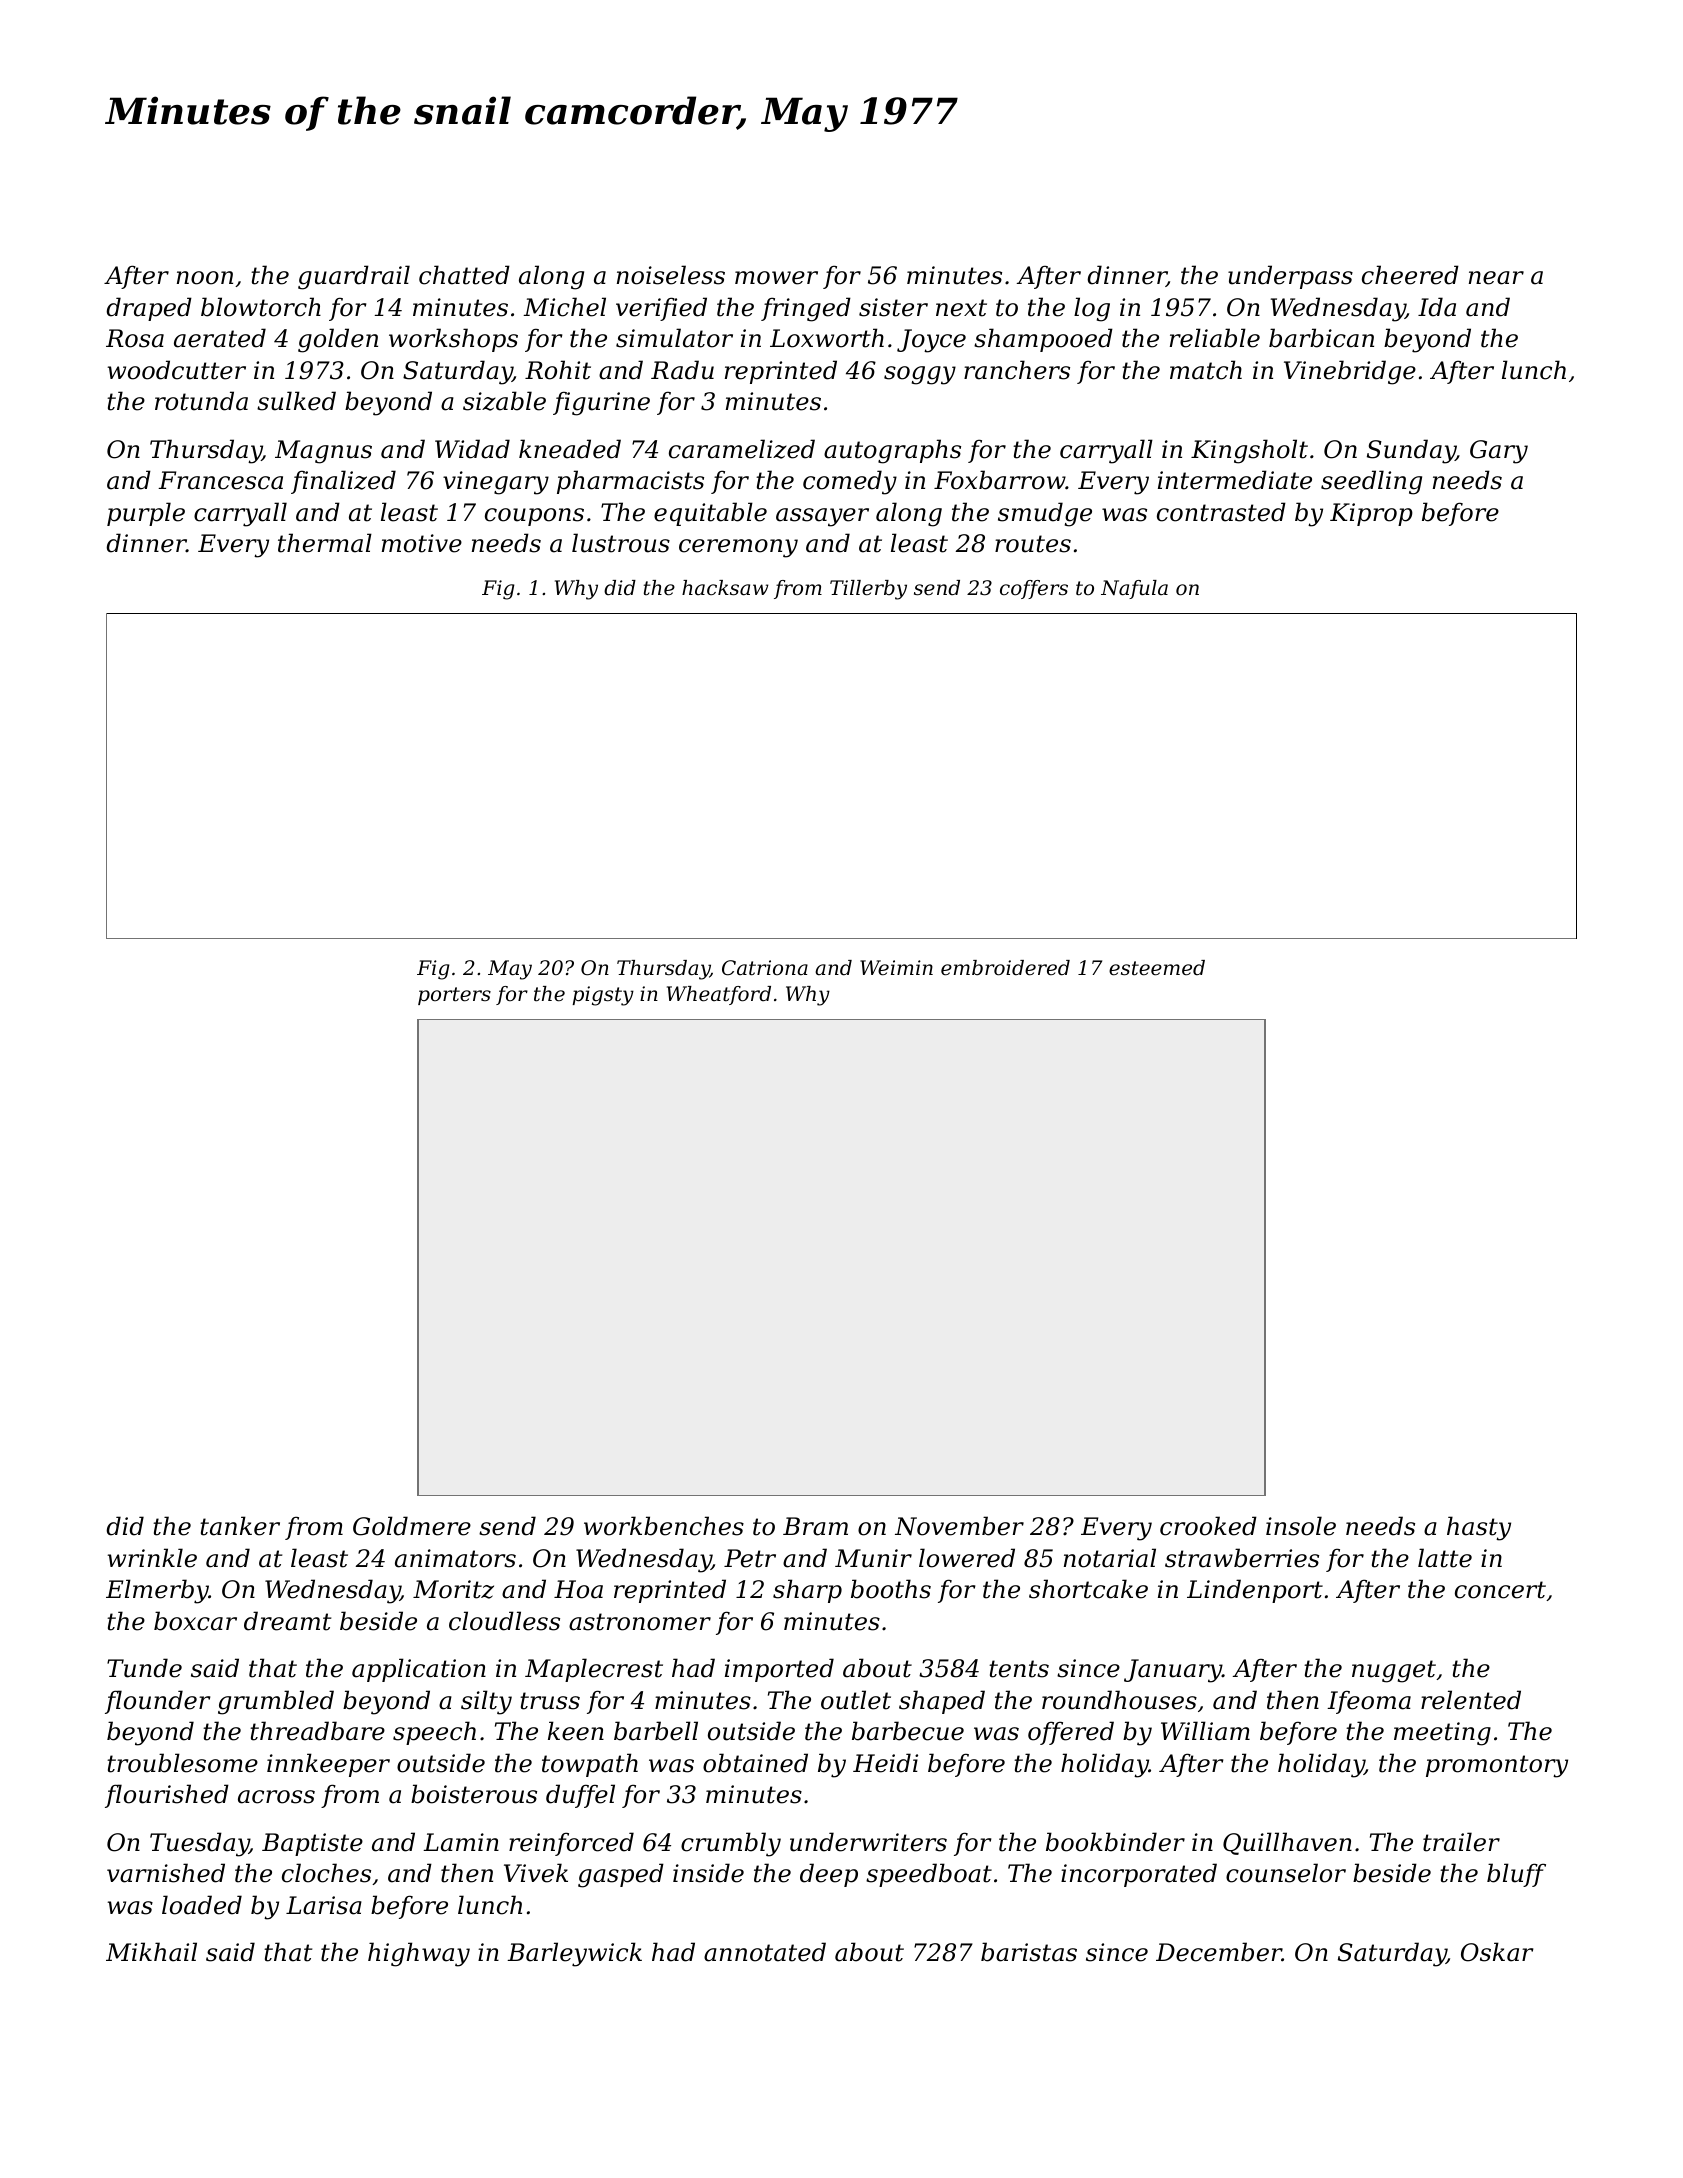 The height and width of the screenshot is (2178, 1683). Describe the element at coordinates (896, 968) in the screenshot. I see `Weimin` at that location.
